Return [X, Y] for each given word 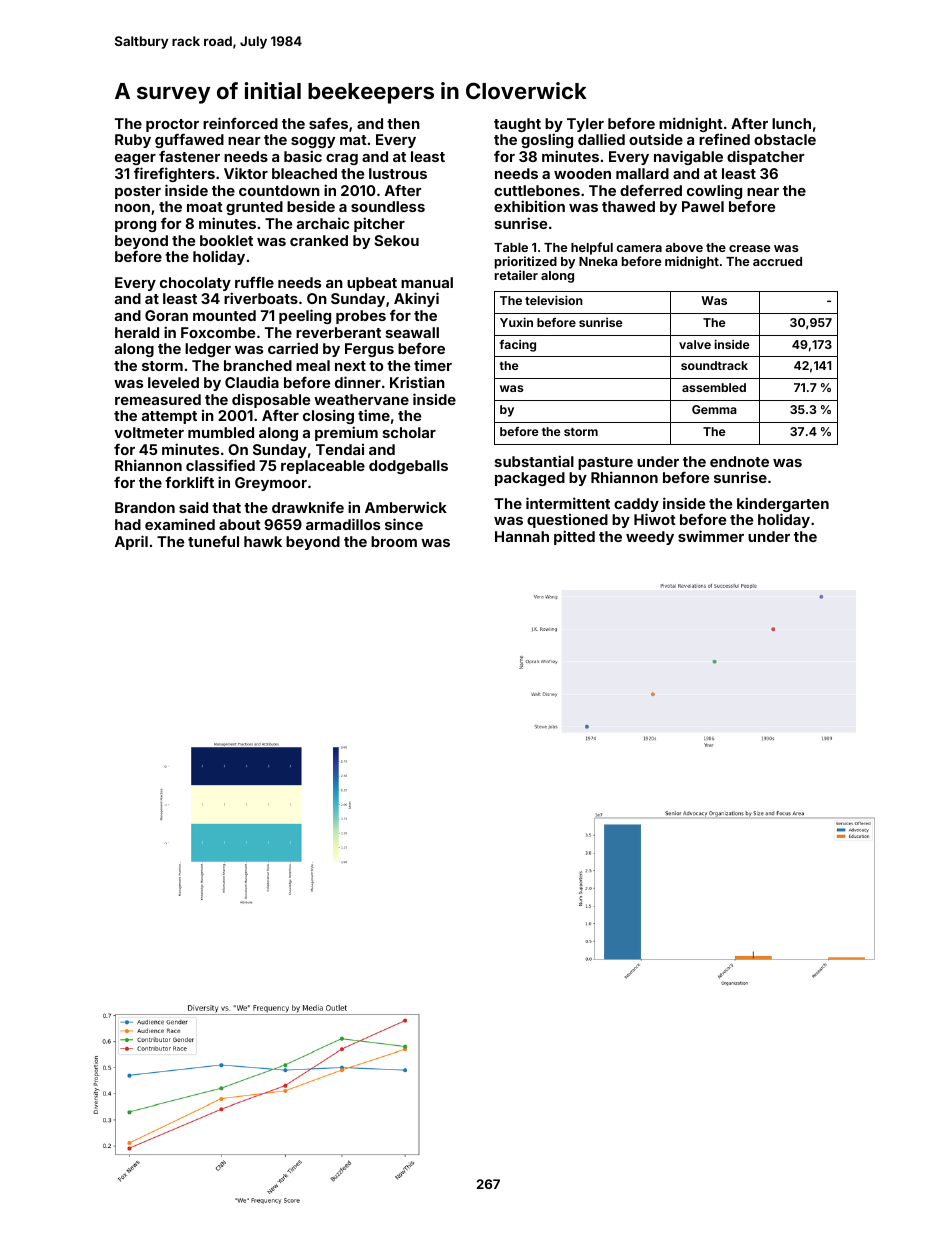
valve [695, 344]
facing [517, 346]
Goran [166, 315]
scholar [409, 432]
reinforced [240, 123]
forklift [189, 482]
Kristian [417, 382]
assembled [714, 387]
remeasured [158, 399]
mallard [642, 173]
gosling [547, 141]
